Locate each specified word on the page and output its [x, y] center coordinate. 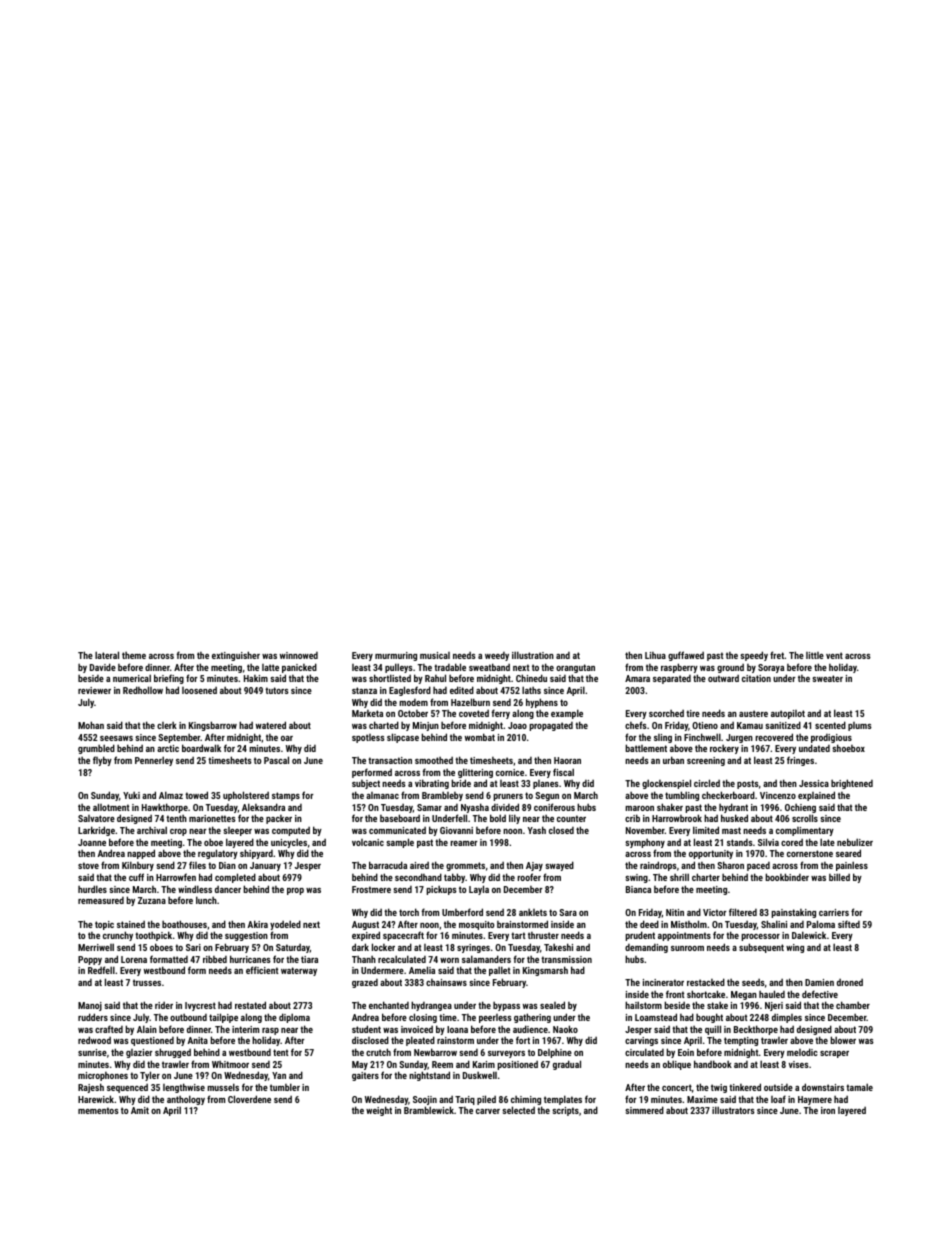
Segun [547, 796]
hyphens [542, 703]
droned [850, 982]
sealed [552, 1005]
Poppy [90, 960]
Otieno [705, 725]
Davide [103, 667]
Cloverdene [249, 1099]
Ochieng [800, 808]
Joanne [92, 842]
